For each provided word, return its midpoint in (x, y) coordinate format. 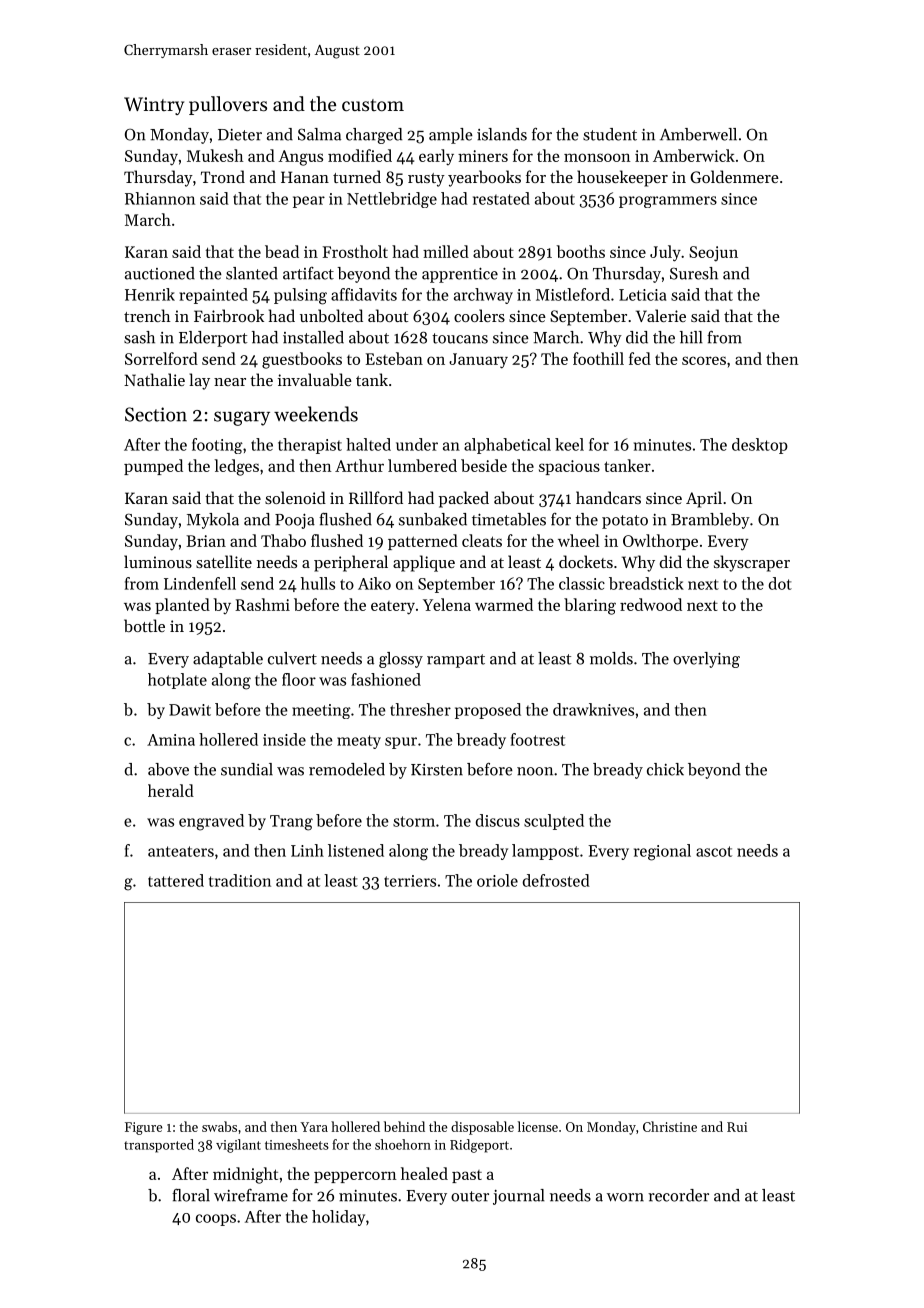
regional (662, 852)
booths (581, 251)
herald (171, 790)
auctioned (160, 273)
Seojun (713, 254)
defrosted (556, 880)
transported (159, 1146)
